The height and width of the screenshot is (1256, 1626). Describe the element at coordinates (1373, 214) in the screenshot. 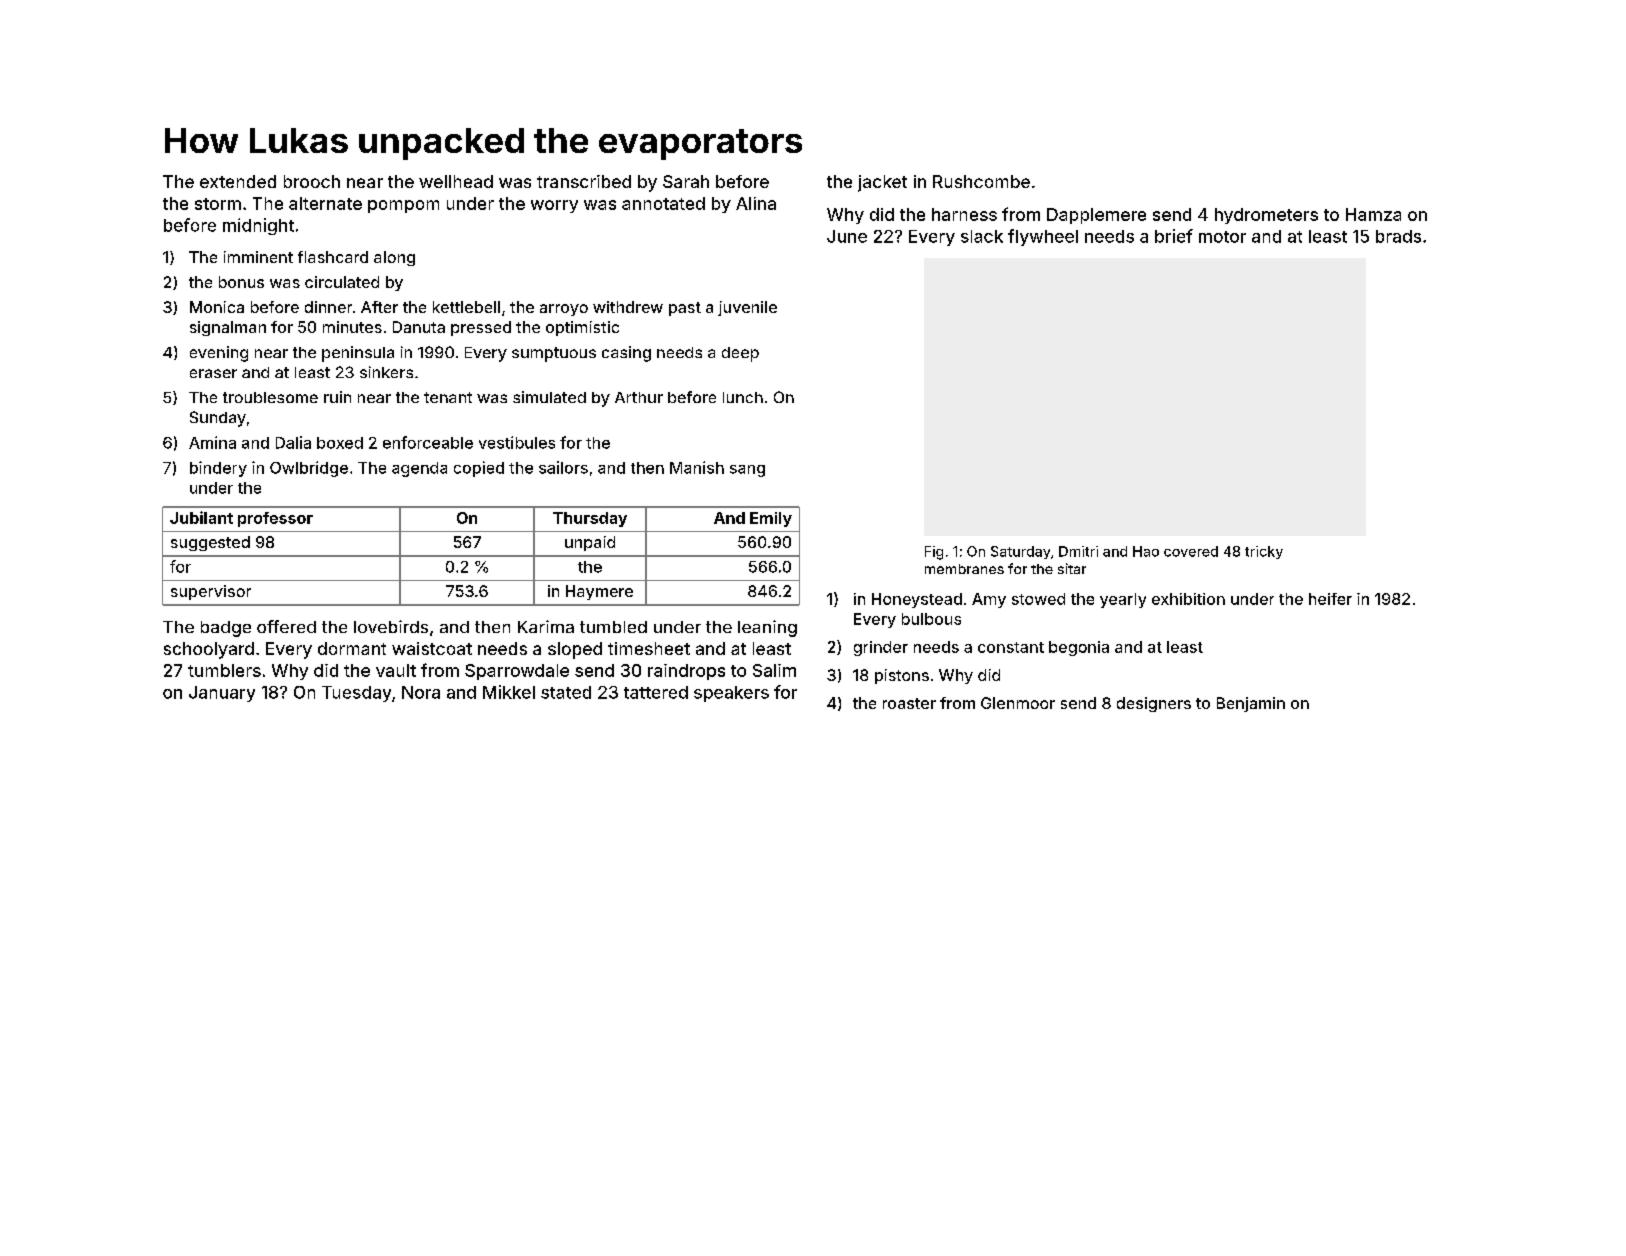

I see `Hamza` at that location.
